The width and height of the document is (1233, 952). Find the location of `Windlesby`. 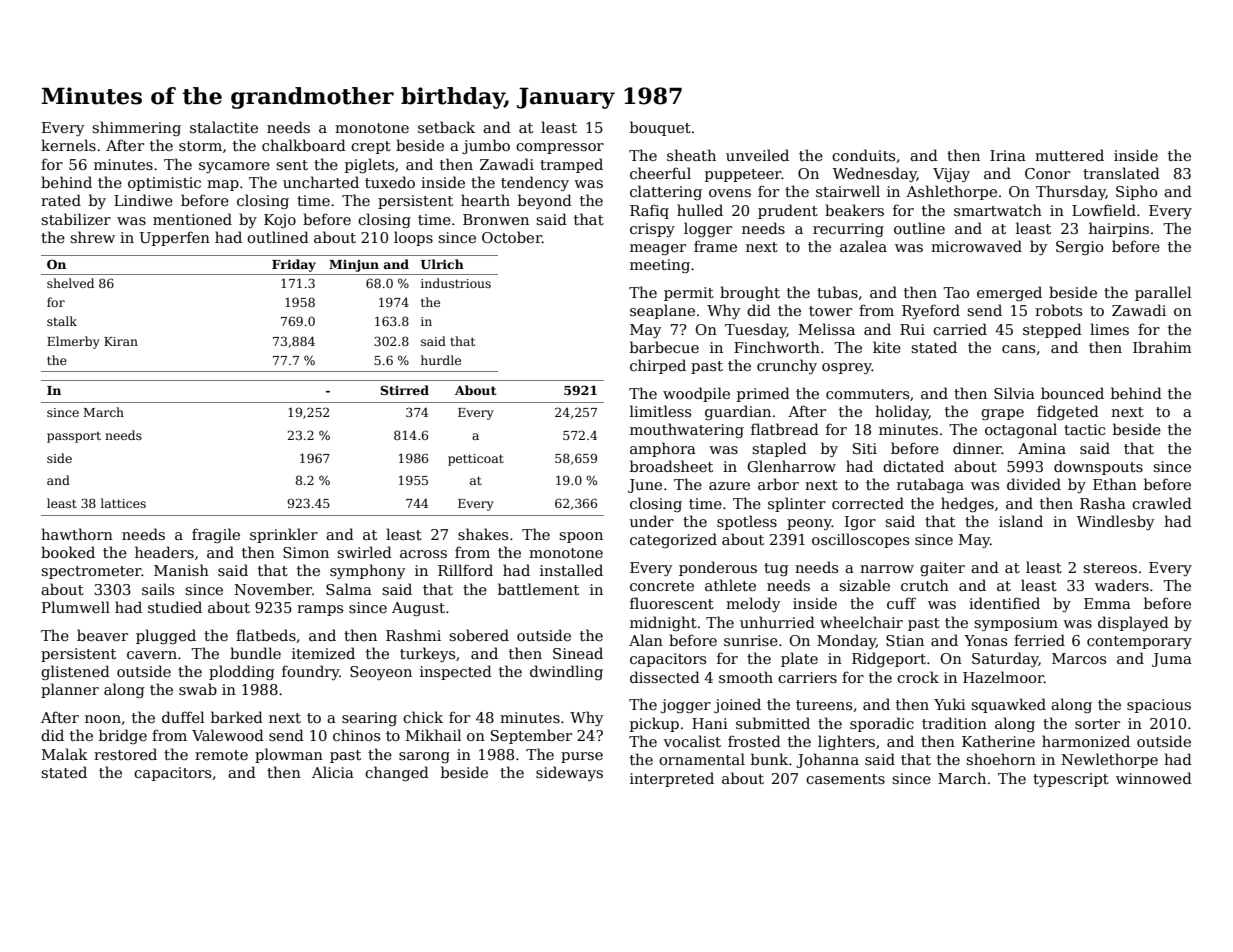

Windlesby is located at coordinates (1115, 522).
